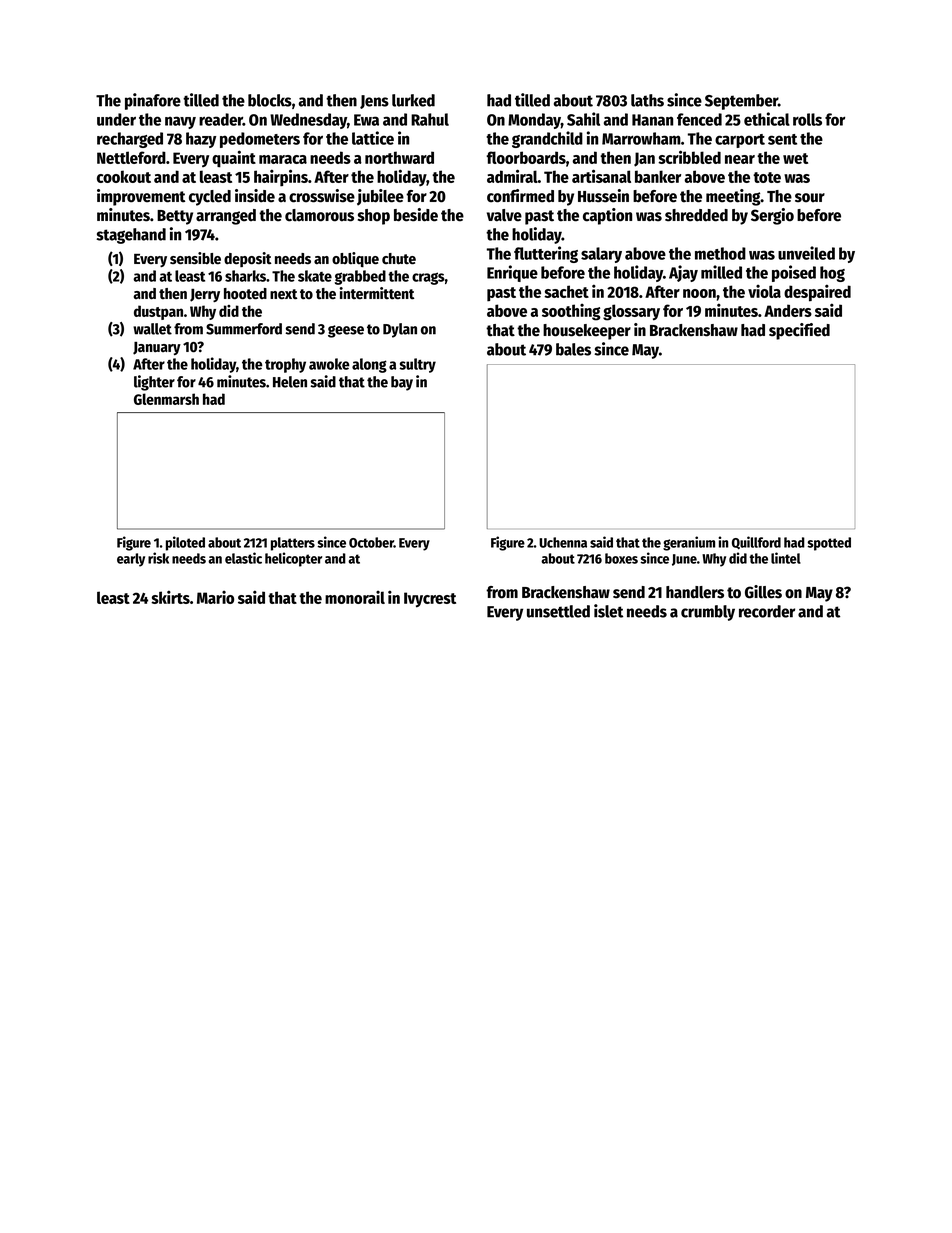 This document has width=952, height=1233. What do you see at coordinates (558, 611) in the document?
I see `unsettled` at bounding box center [558, 611].
